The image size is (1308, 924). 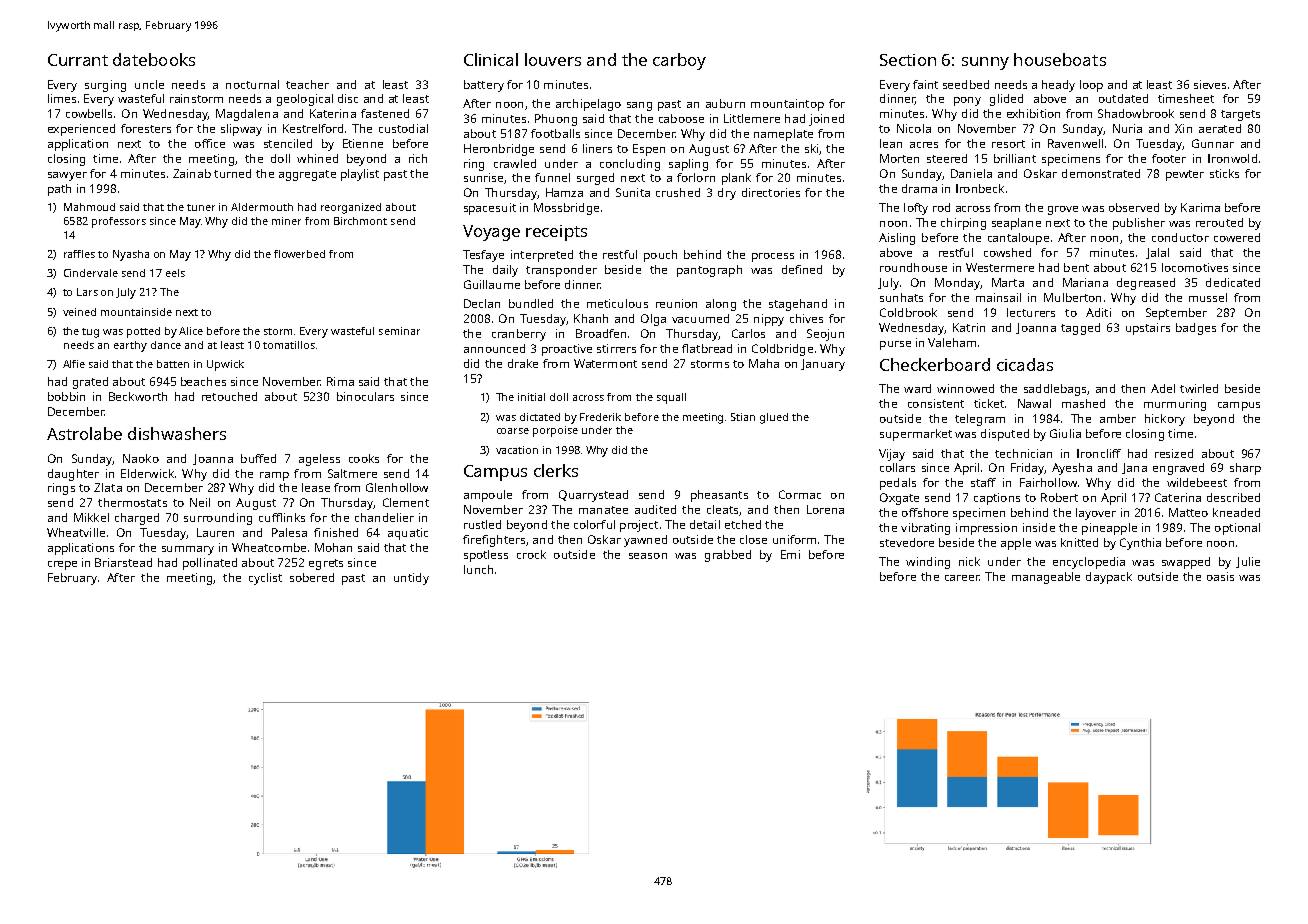 I want to click on optional, so click(x=1237, y=529).
